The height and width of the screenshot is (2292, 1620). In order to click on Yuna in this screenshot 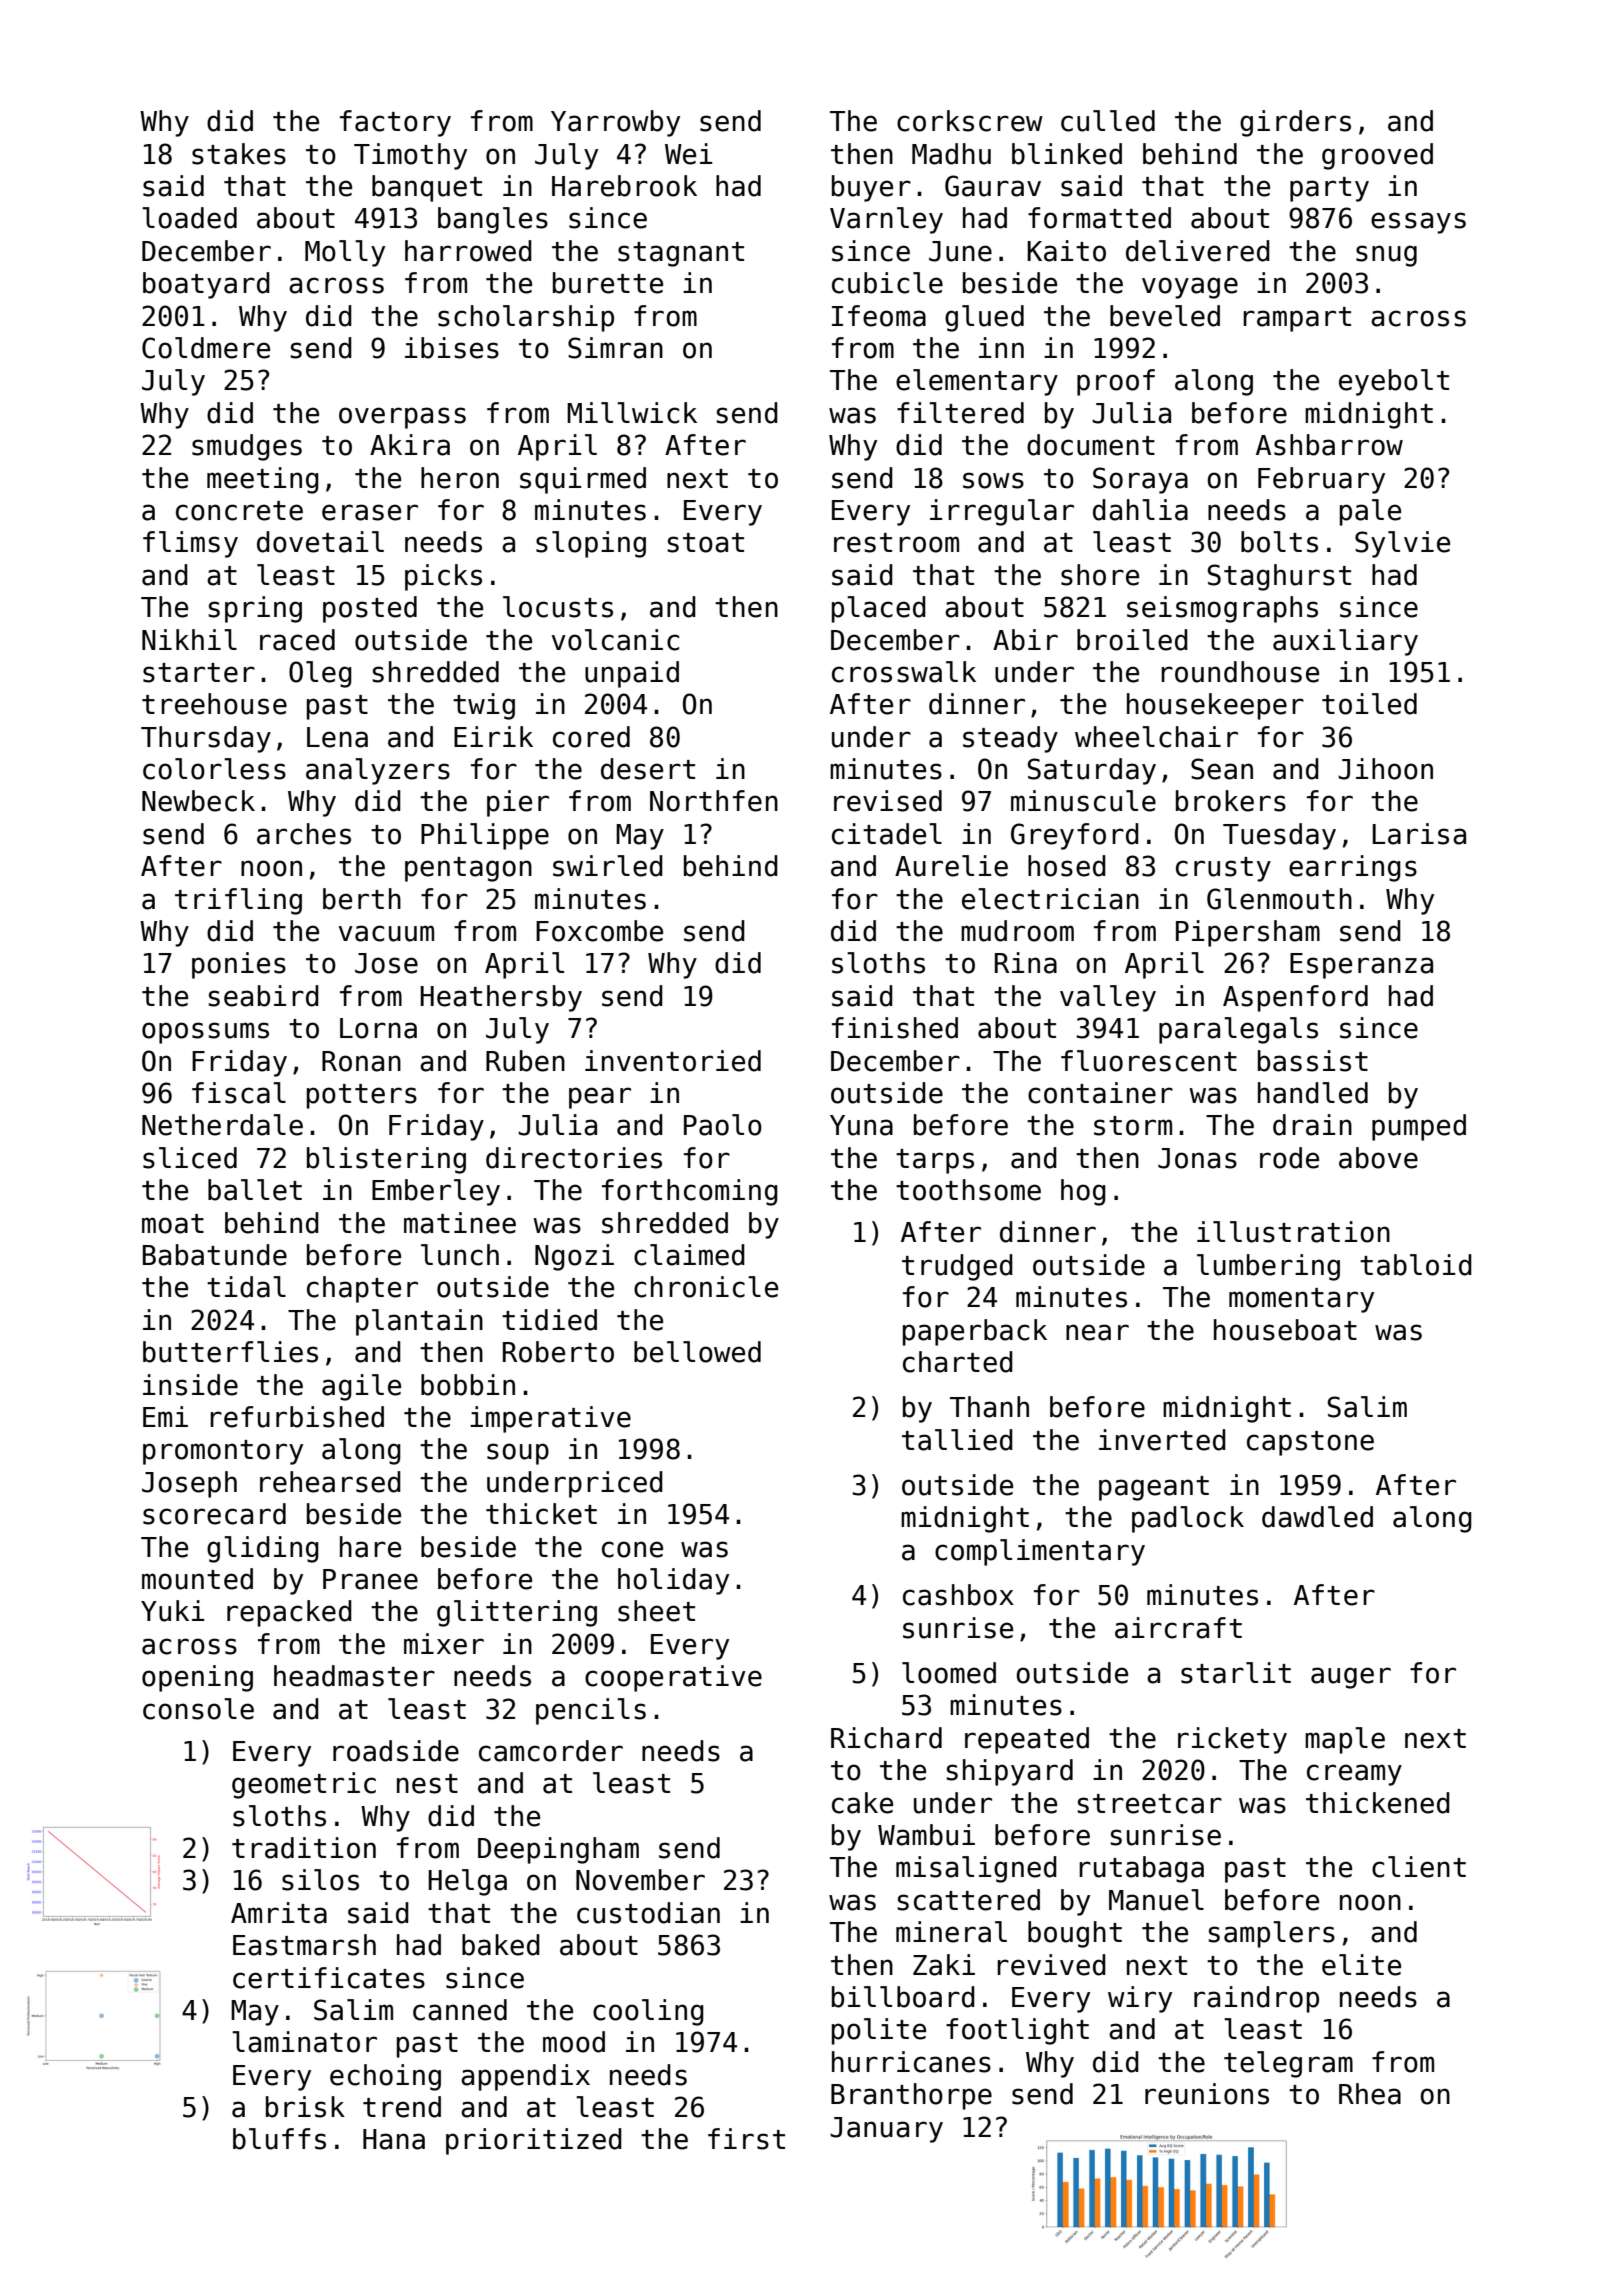, I will do `click(861, 1125)`.
